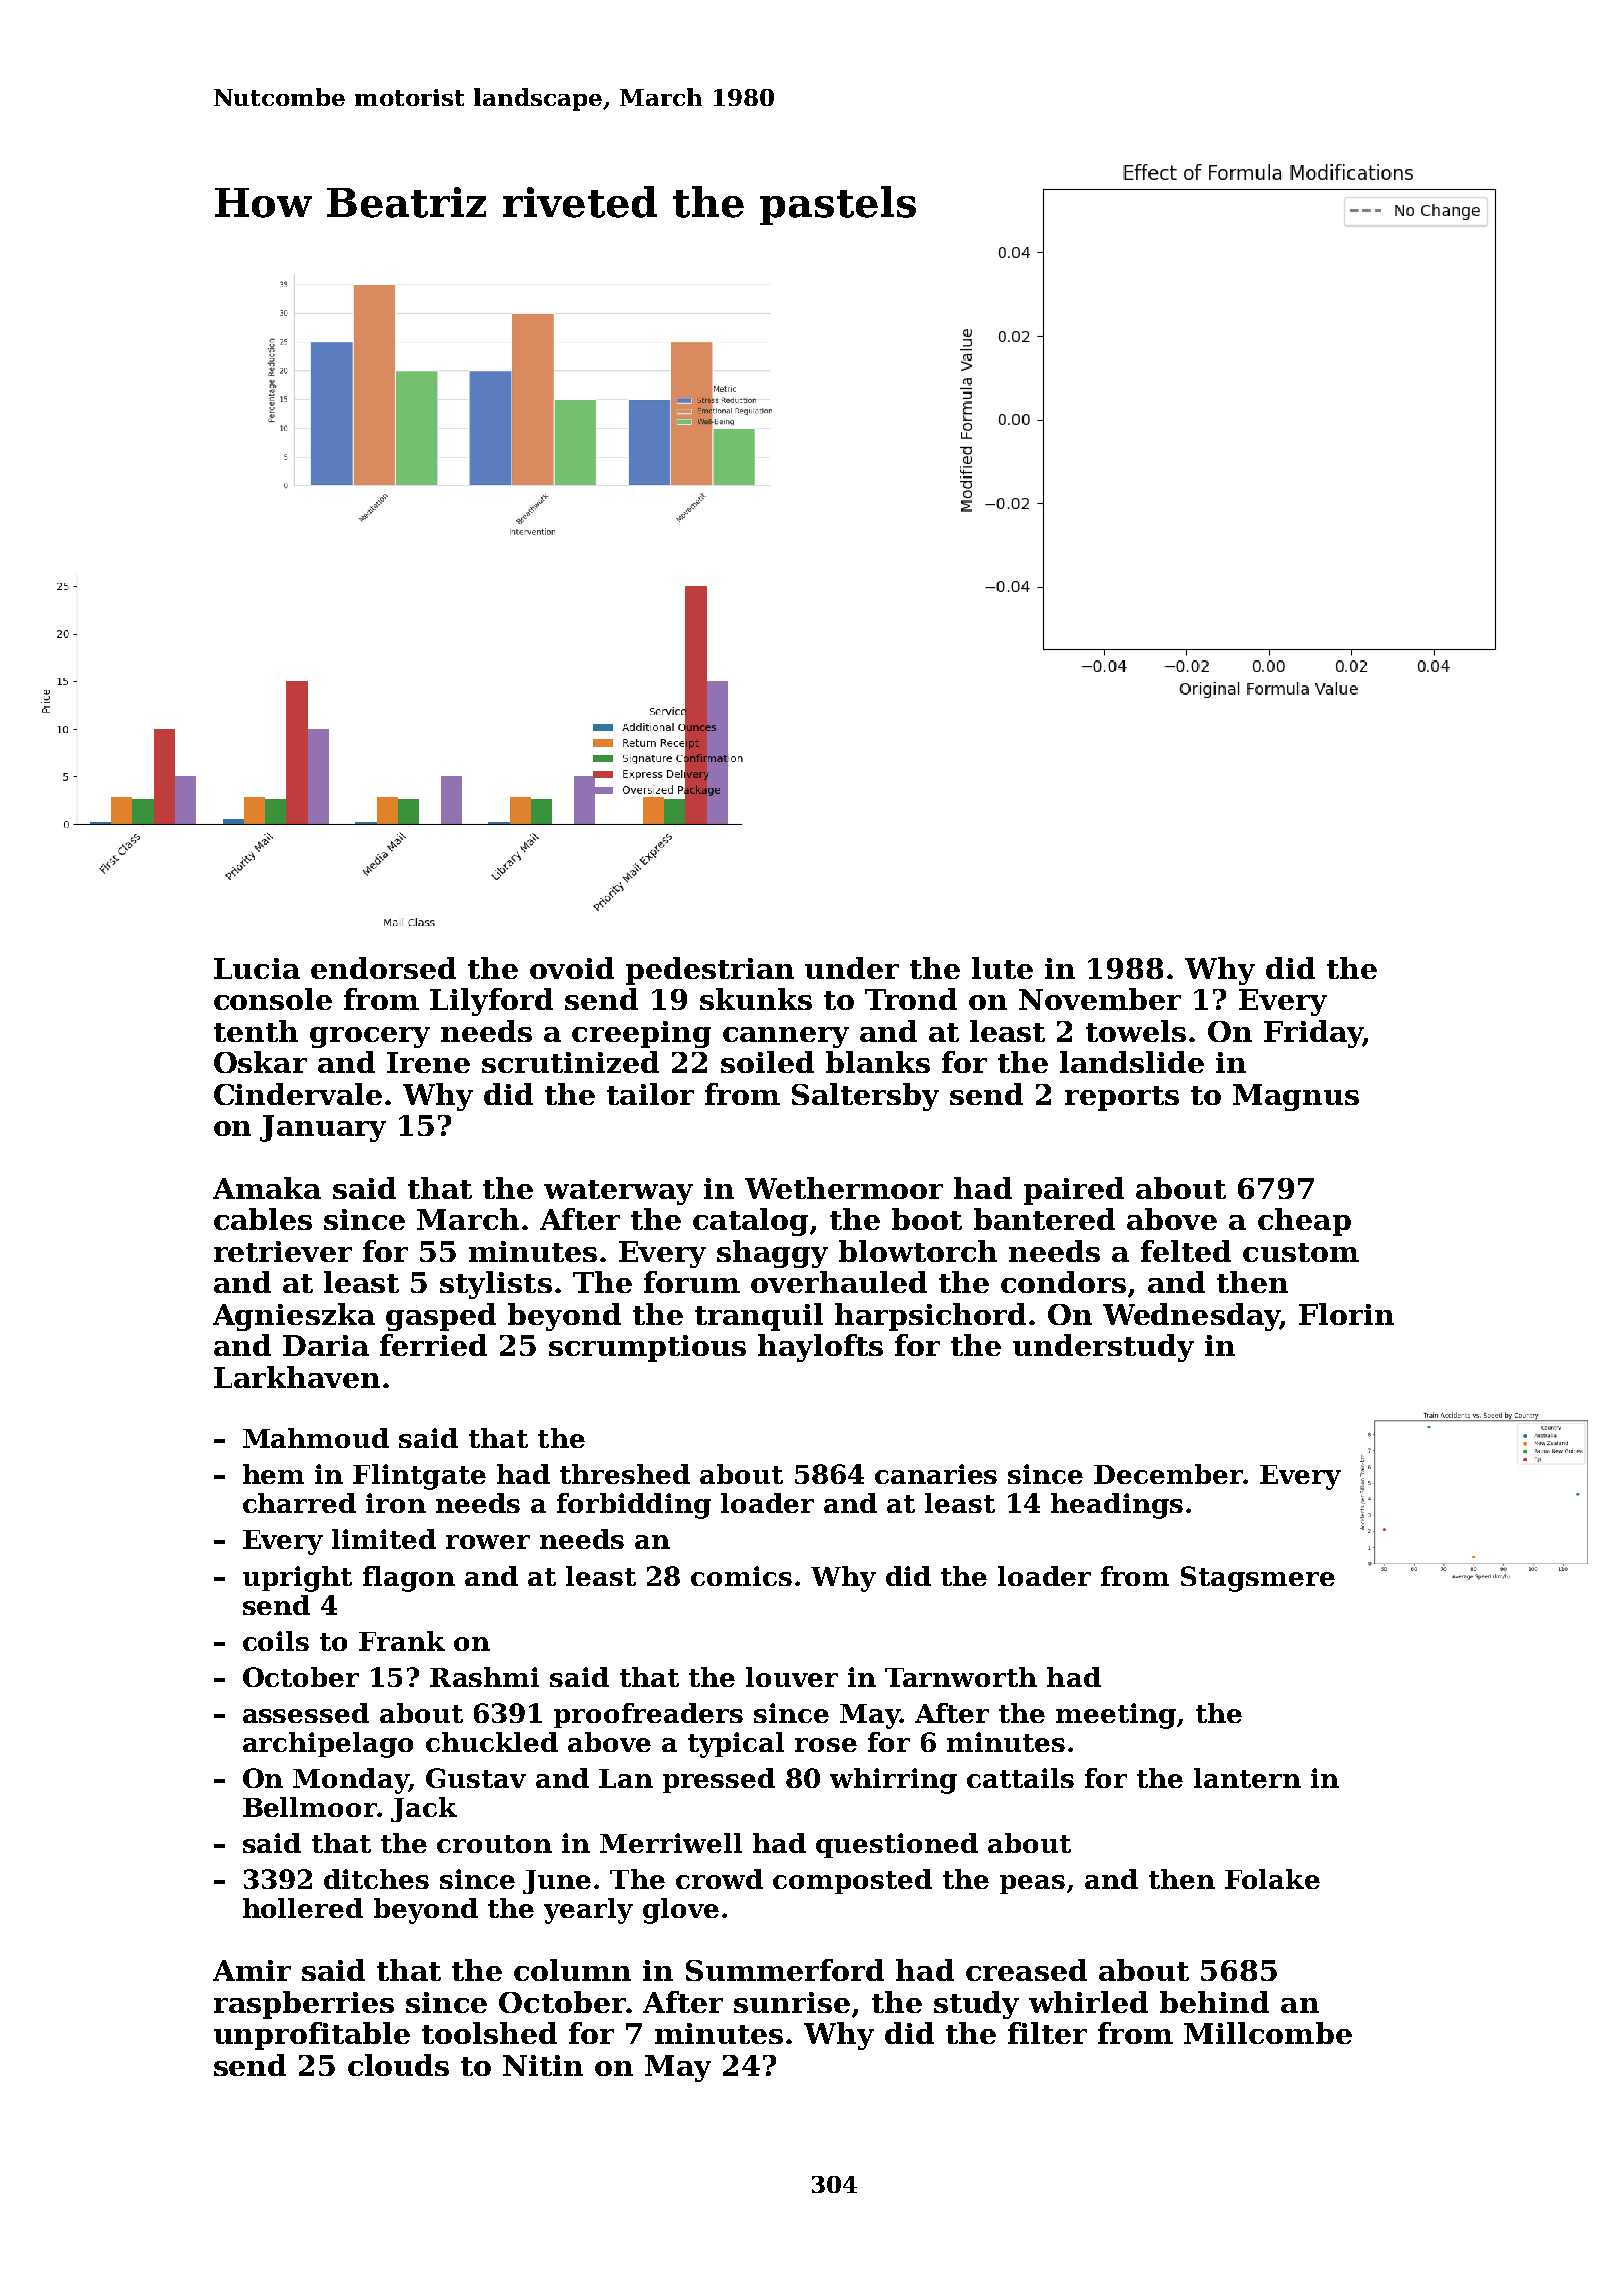 Image resolution: width=1620 pixels, height=2292 pixels. What do you see at coordinates (312, 2036) in the screenshot?
I see `unprofitable` at bounding box center [312, 2036].
